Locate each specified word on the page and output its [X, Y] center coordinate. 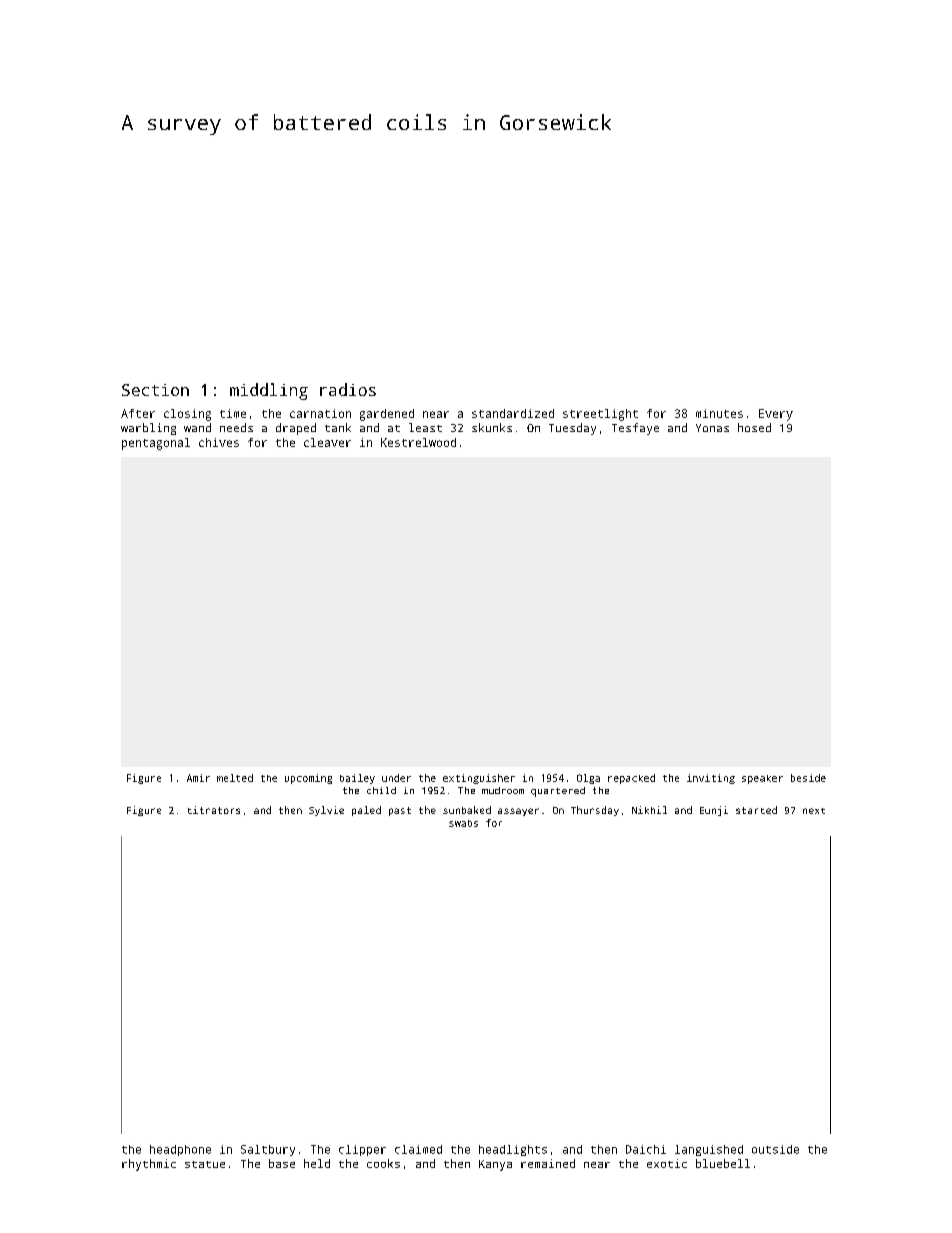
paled [366, 811]
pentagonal [156, 444]
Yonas [712, 428]
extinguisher [479, 779]
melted [235, 778]
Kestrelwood [418, 442]
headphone [180, 1150]
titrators [214, 810]
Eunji [714, 811]
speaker [762, 779]
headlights [513, 1150]
